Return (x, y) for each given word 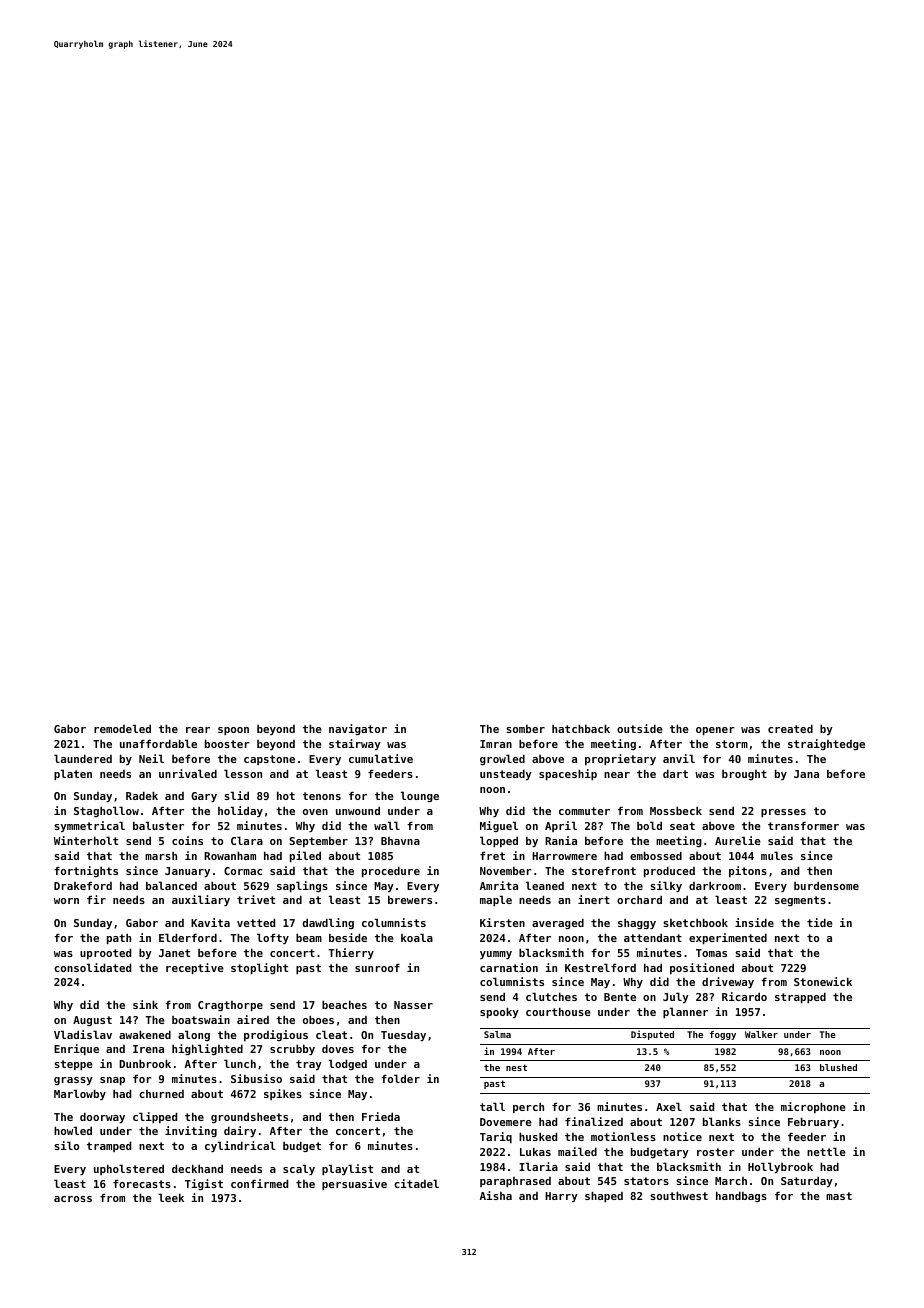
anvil (679, 758)
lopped (499, 842)
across (73, 1199)
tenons (322, 796)
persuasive (354, 1185)
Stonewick (823, 981)
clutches (551, 996)
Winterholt (86, 840)
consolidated (92, 967)
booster (227, 743)
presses (783, 813)
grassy (73, 1081)
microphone (813, 1107)
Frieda (381, 1116)
